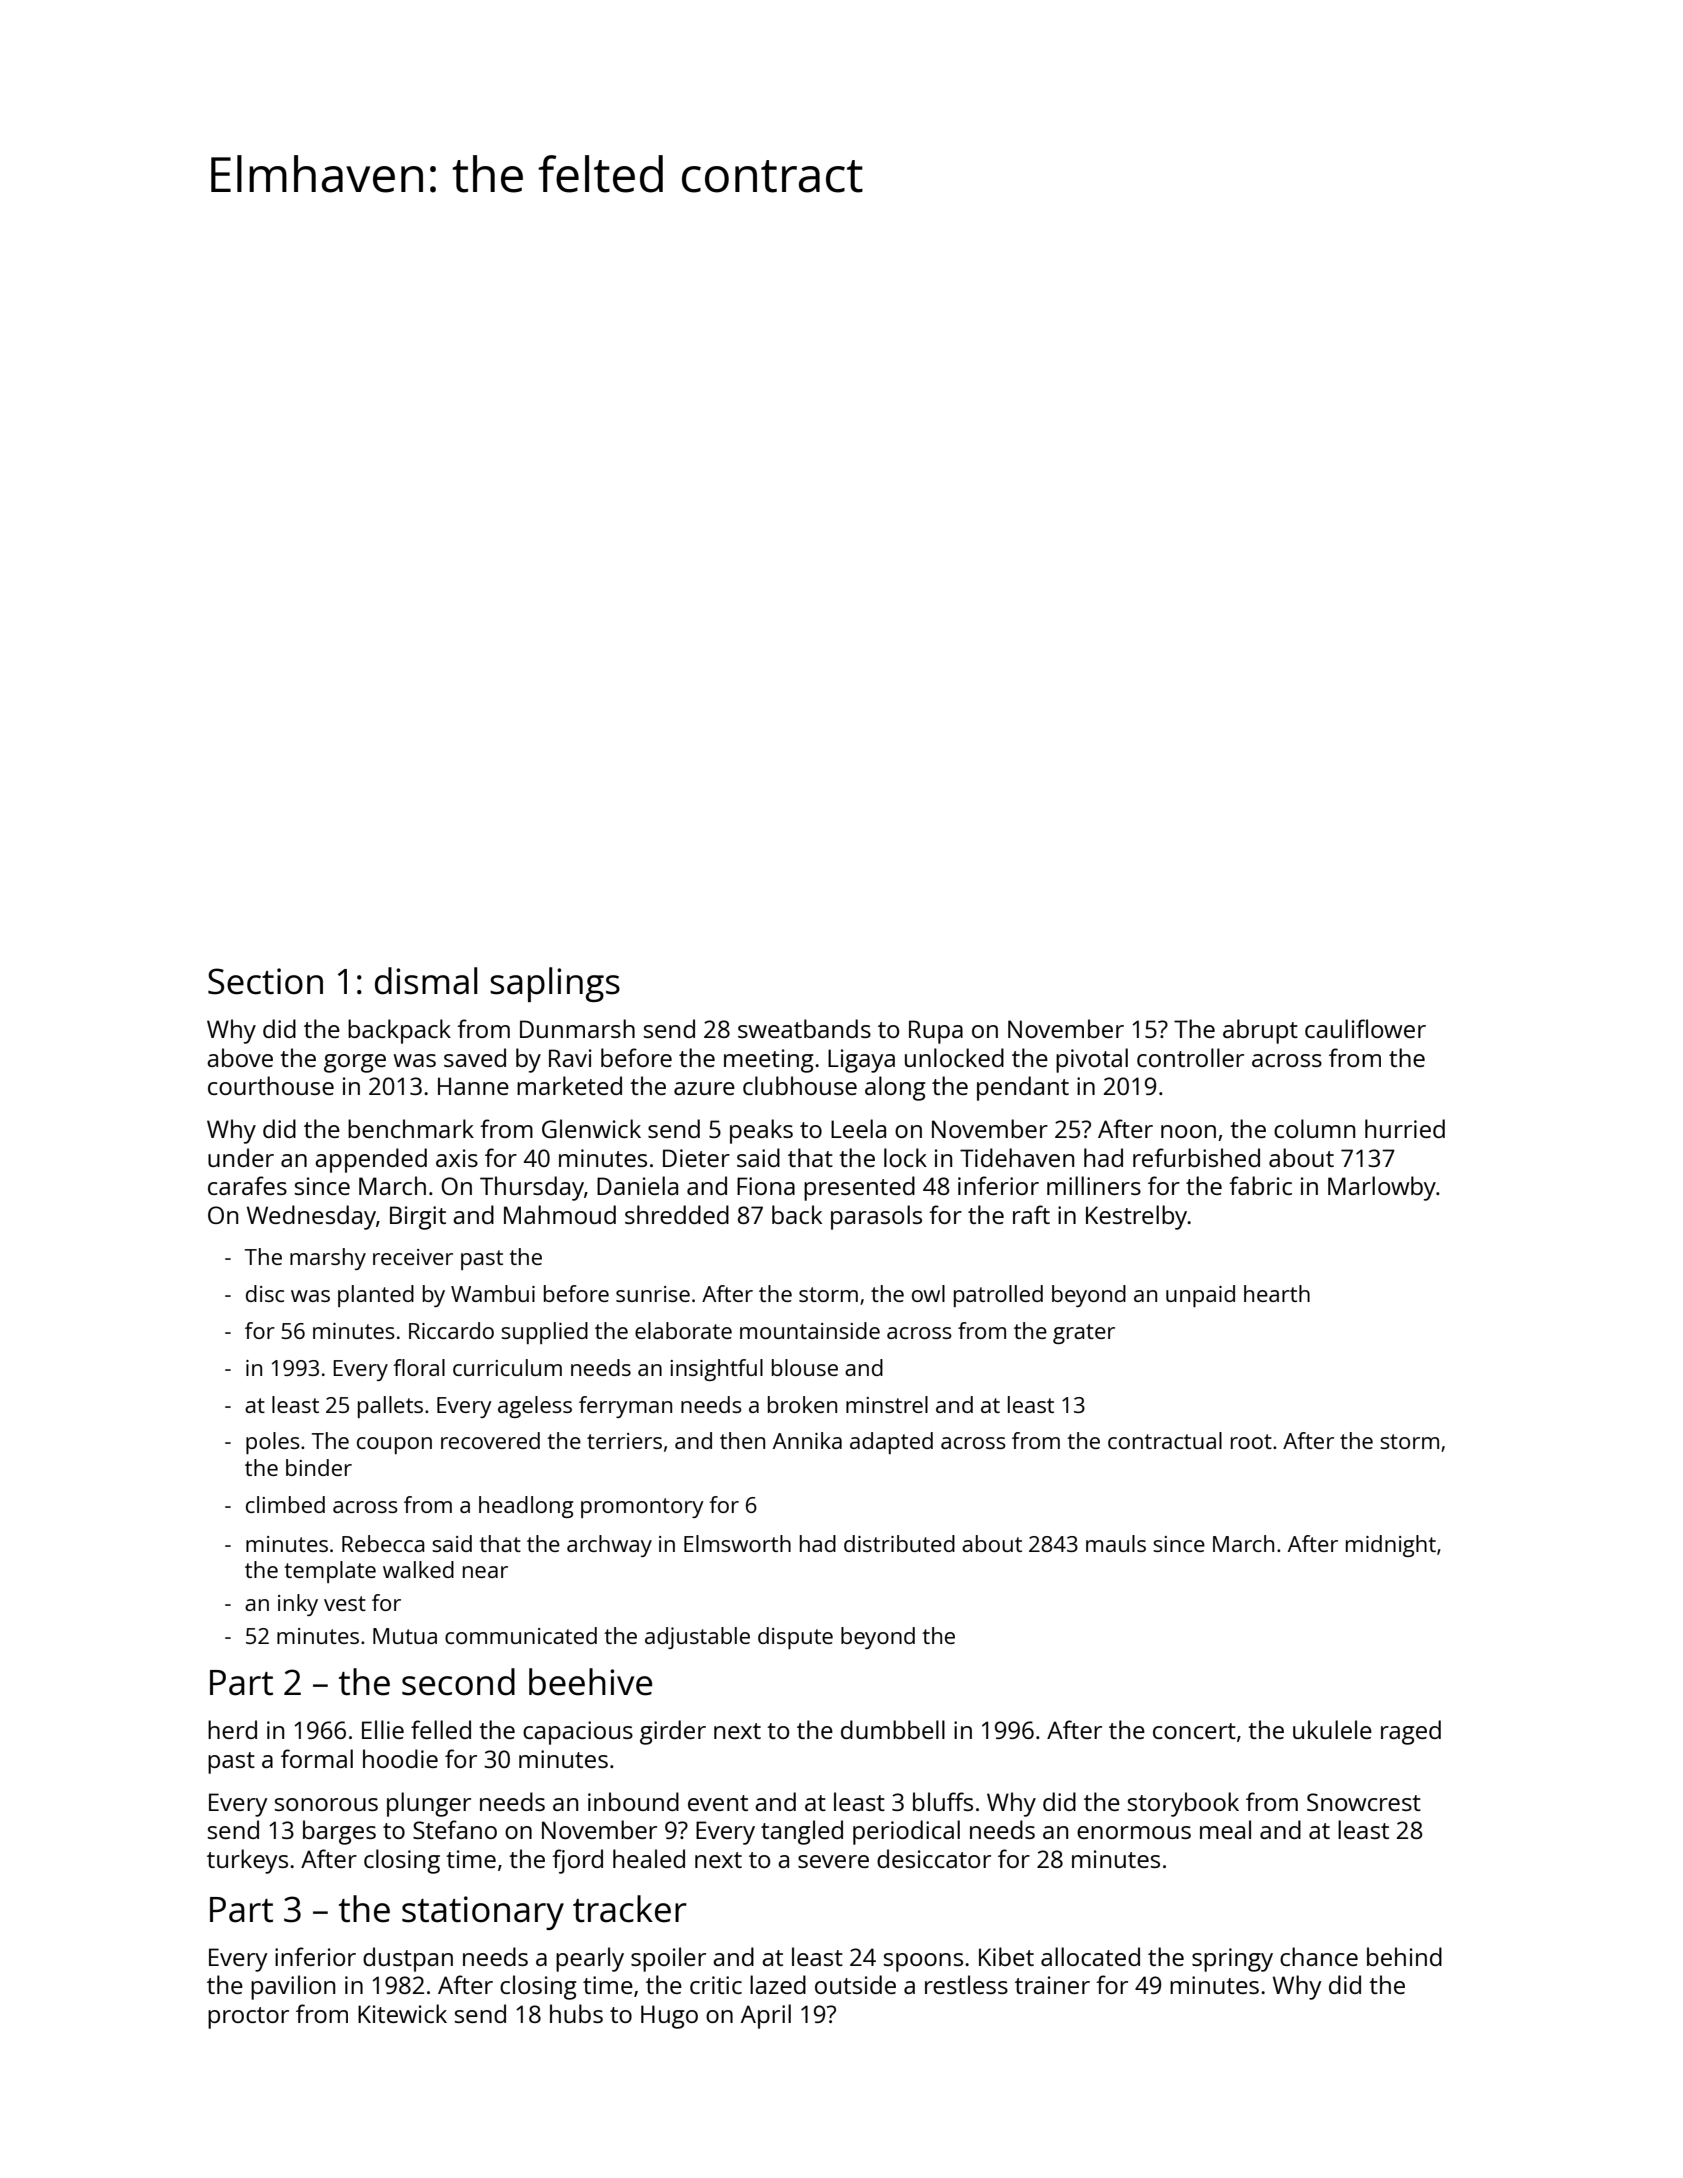  What do you see at coordinates (1194, 1731) in the document?
I see `concert` at bounding box center [1194, 1731].
